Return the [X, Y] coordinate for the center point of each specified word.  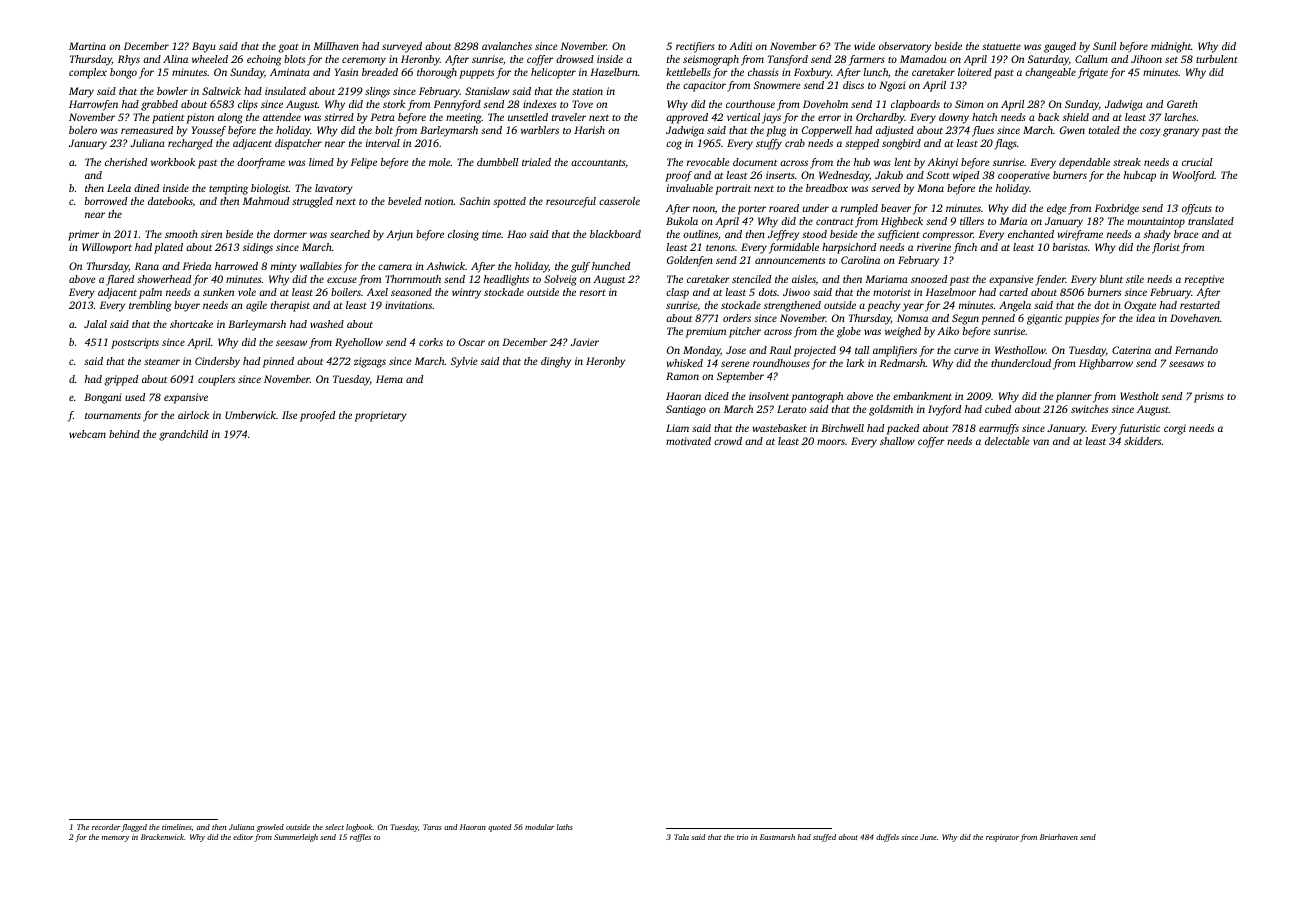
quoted [500, 828]
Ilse [289, 415]
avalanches [507, 46]
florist [1166, 248]
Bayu [204, 47]
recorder [106, 827]
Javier [585, 342]
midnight [1171, 47]
